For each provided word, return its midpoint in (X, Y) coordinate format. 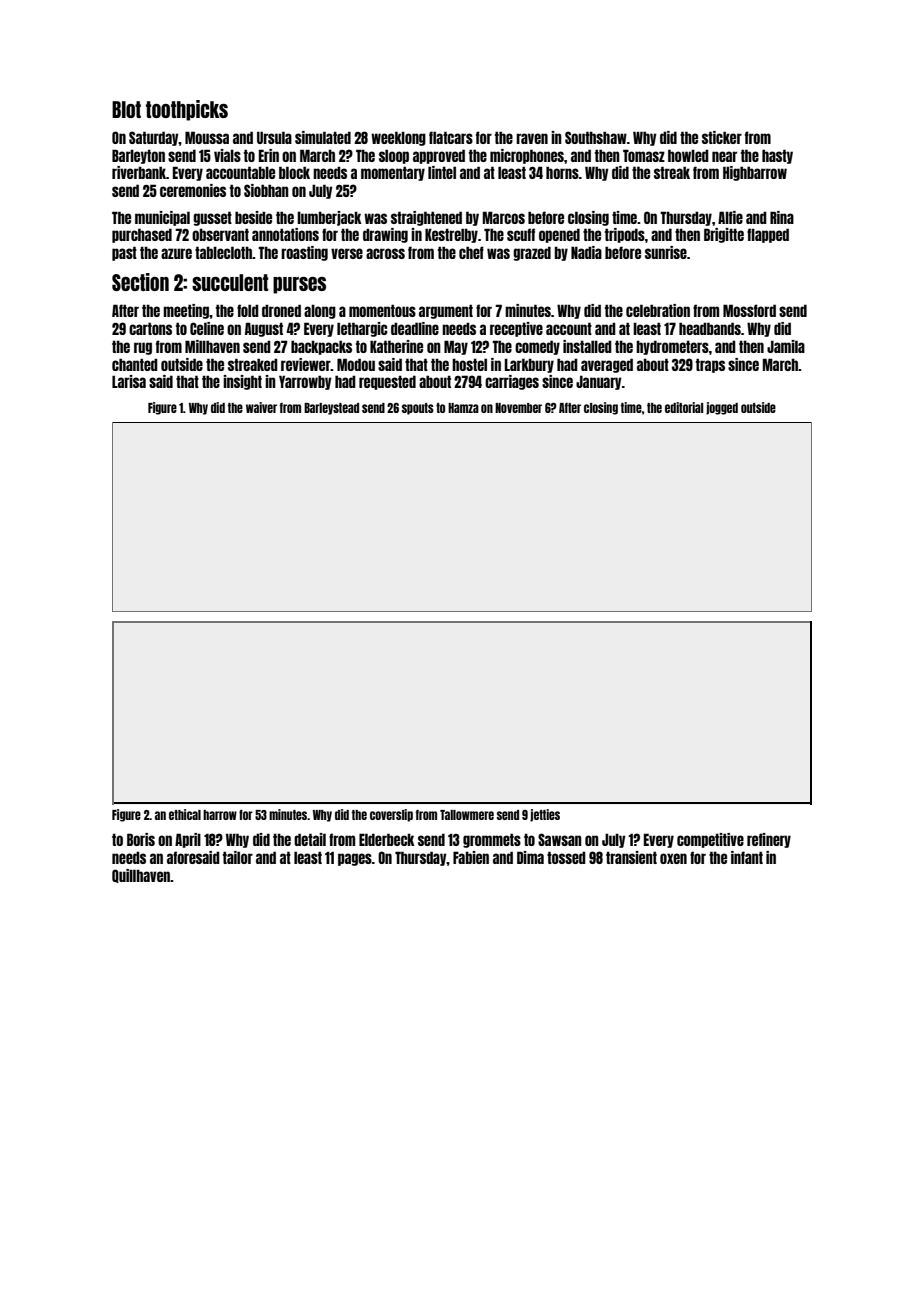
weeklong (398, 138)
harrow (220, 815)
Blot (126, 109)
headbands (710, 328)
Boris (141, 839)
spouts (418, 409)
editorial (684, 407)
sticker (722, 137)
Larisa (129, 381)
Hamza (463, 408)
